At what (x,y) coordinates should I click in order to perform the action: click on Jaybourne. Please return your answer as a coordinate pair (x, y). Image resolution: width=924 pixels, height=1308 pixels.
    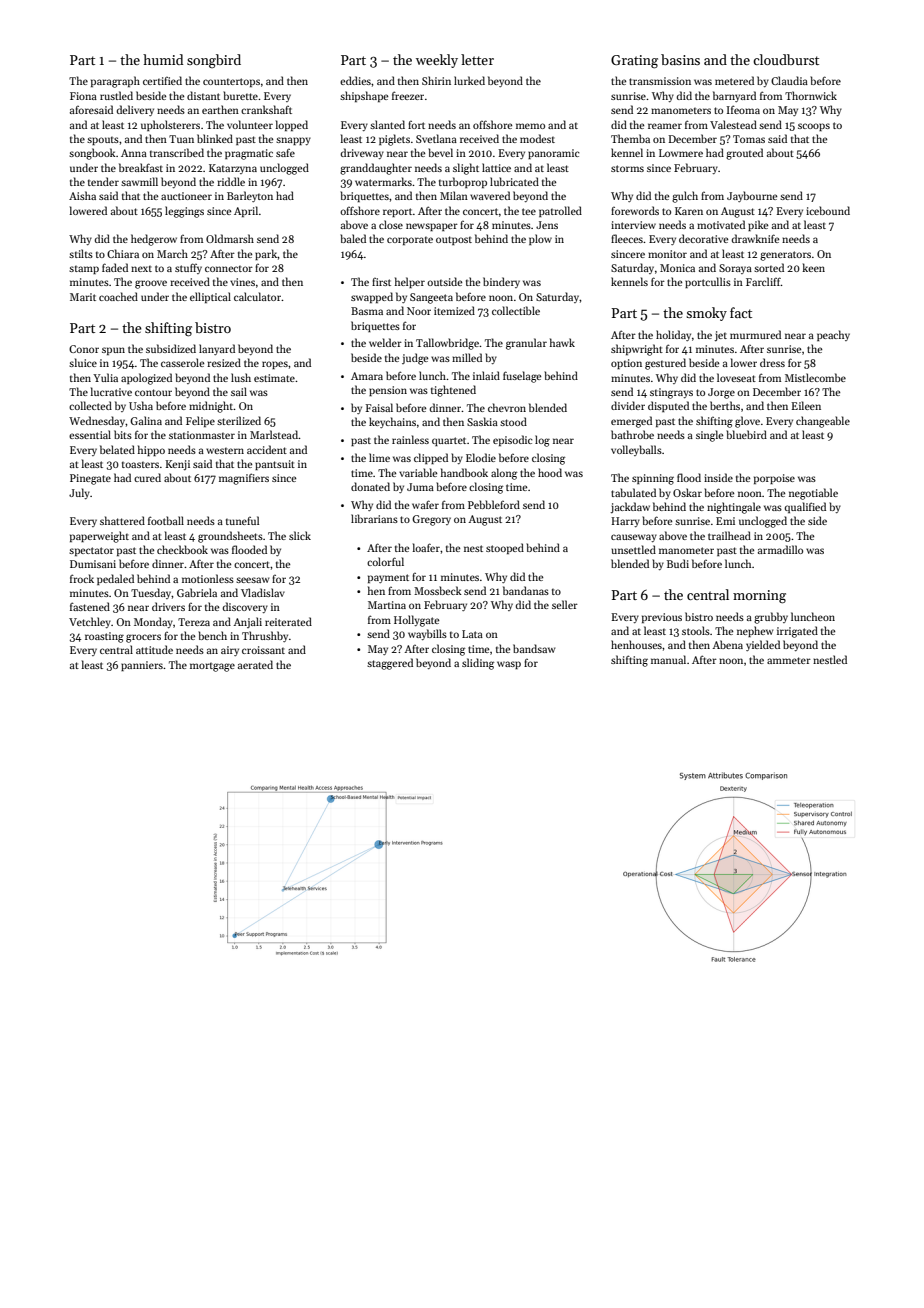
    Looking at the image, I should click on (752, 196).
